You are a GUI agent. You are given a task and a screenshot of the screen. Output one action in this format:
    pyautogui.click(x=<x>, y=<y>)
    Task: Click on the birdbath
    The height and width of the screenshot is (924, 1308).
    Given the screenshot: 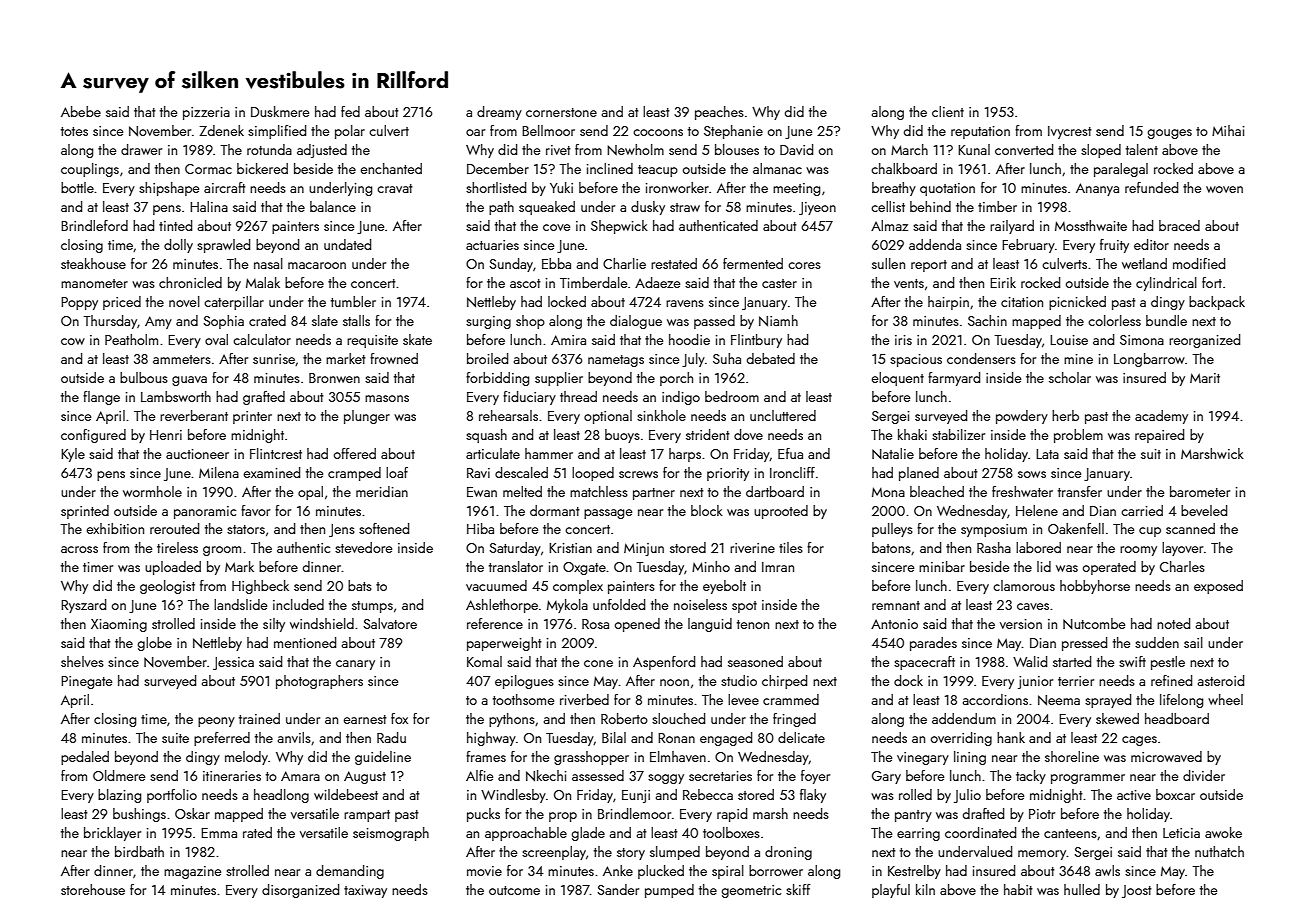 What is the action you would take?
    pyautogui.click(x=139, y=851)
